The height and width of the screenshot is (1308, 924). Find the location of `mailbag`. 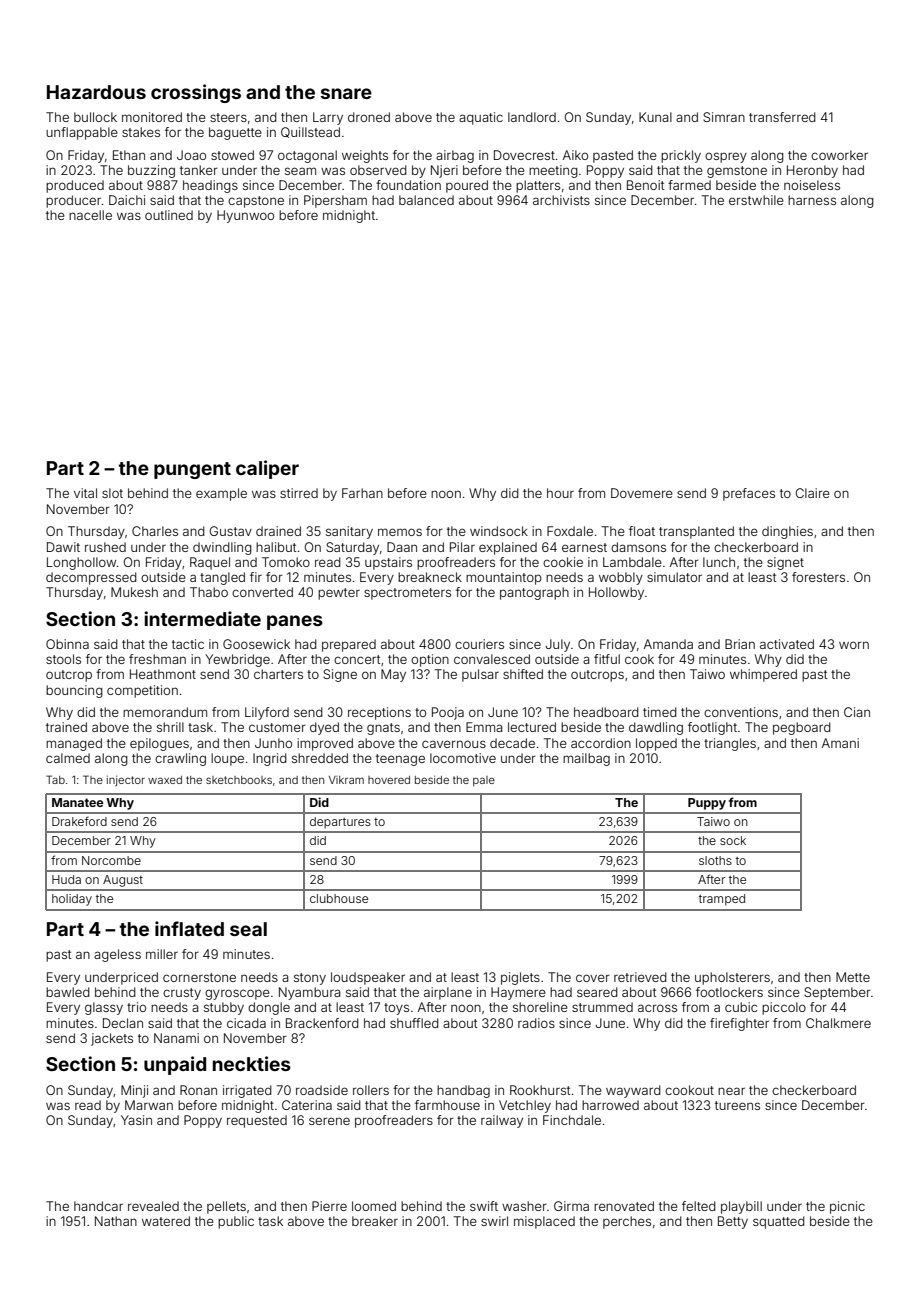

mailbag is located at coordinates (586, 759).
